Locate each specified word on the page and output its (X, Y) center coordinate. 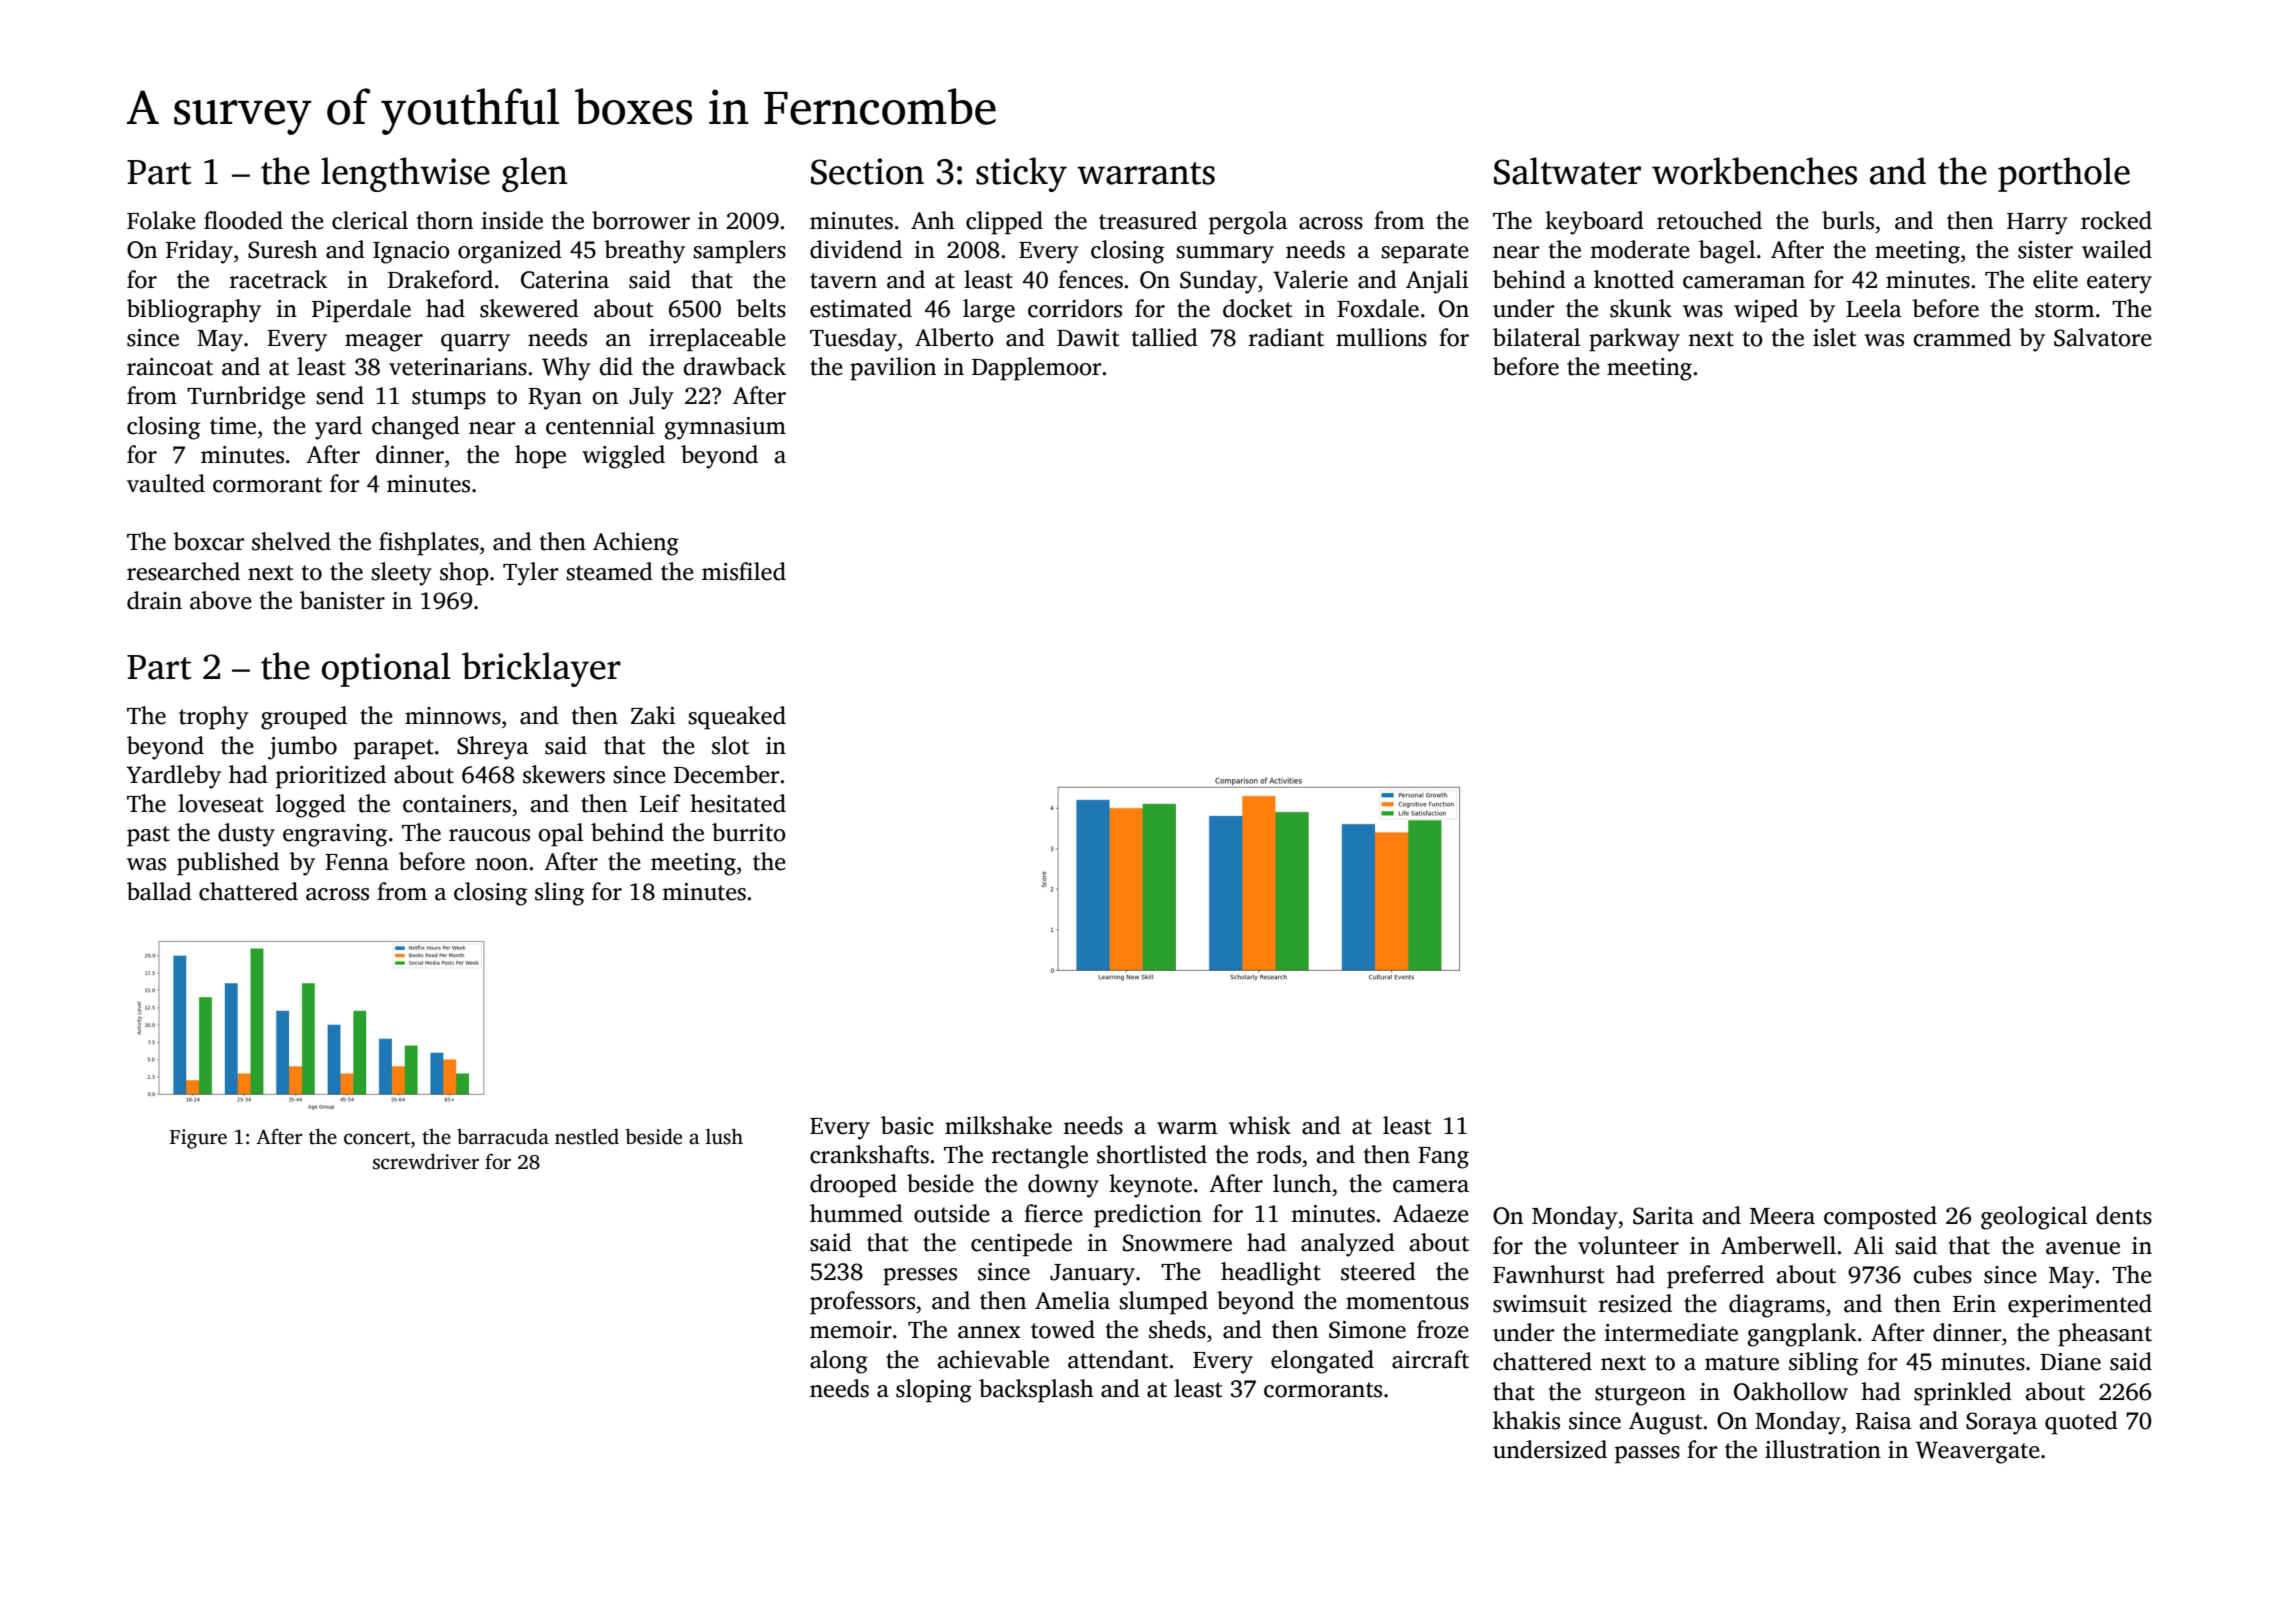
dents (2124, 1215)
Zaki (653, 715)
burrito (749, 832)
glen (535, 174)
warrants (1146, 173)
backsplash (1036, 1391)
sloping (934, 1391)
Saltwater (1567, 171)
